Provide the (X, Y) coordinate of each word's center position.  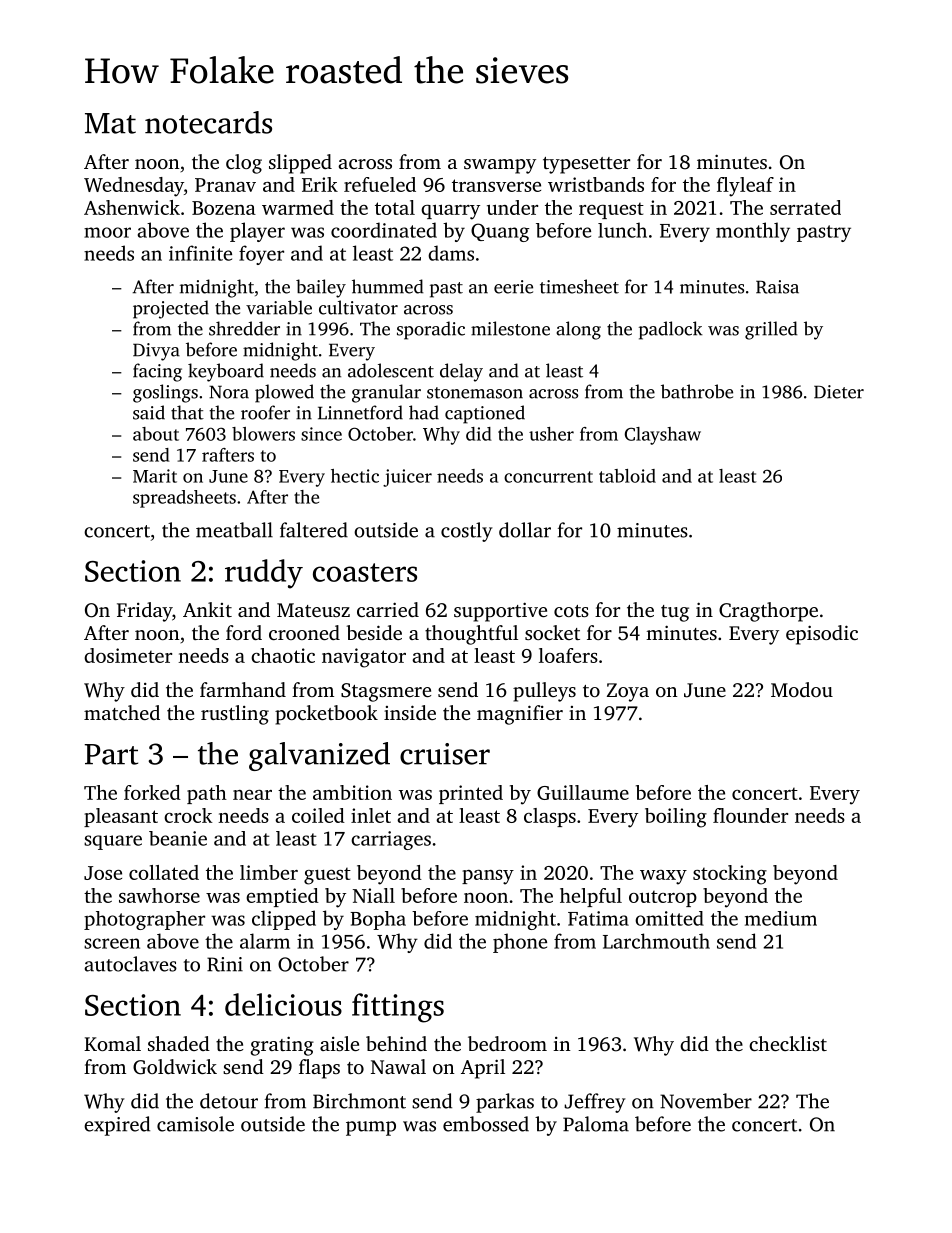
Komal (112, 1043)
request (611, 211)
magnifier (520, 715)
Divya (156, 352)
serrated (805, 207)
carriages (391, 840)
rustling (235, 715)
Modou (802, 689)
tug (675, 613)
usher (551, 434)
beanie (178, 838)
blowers (263, 434)
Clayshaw (663, 436)
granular (386, 393)
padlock (671, 330)
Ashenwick (132, 207)
